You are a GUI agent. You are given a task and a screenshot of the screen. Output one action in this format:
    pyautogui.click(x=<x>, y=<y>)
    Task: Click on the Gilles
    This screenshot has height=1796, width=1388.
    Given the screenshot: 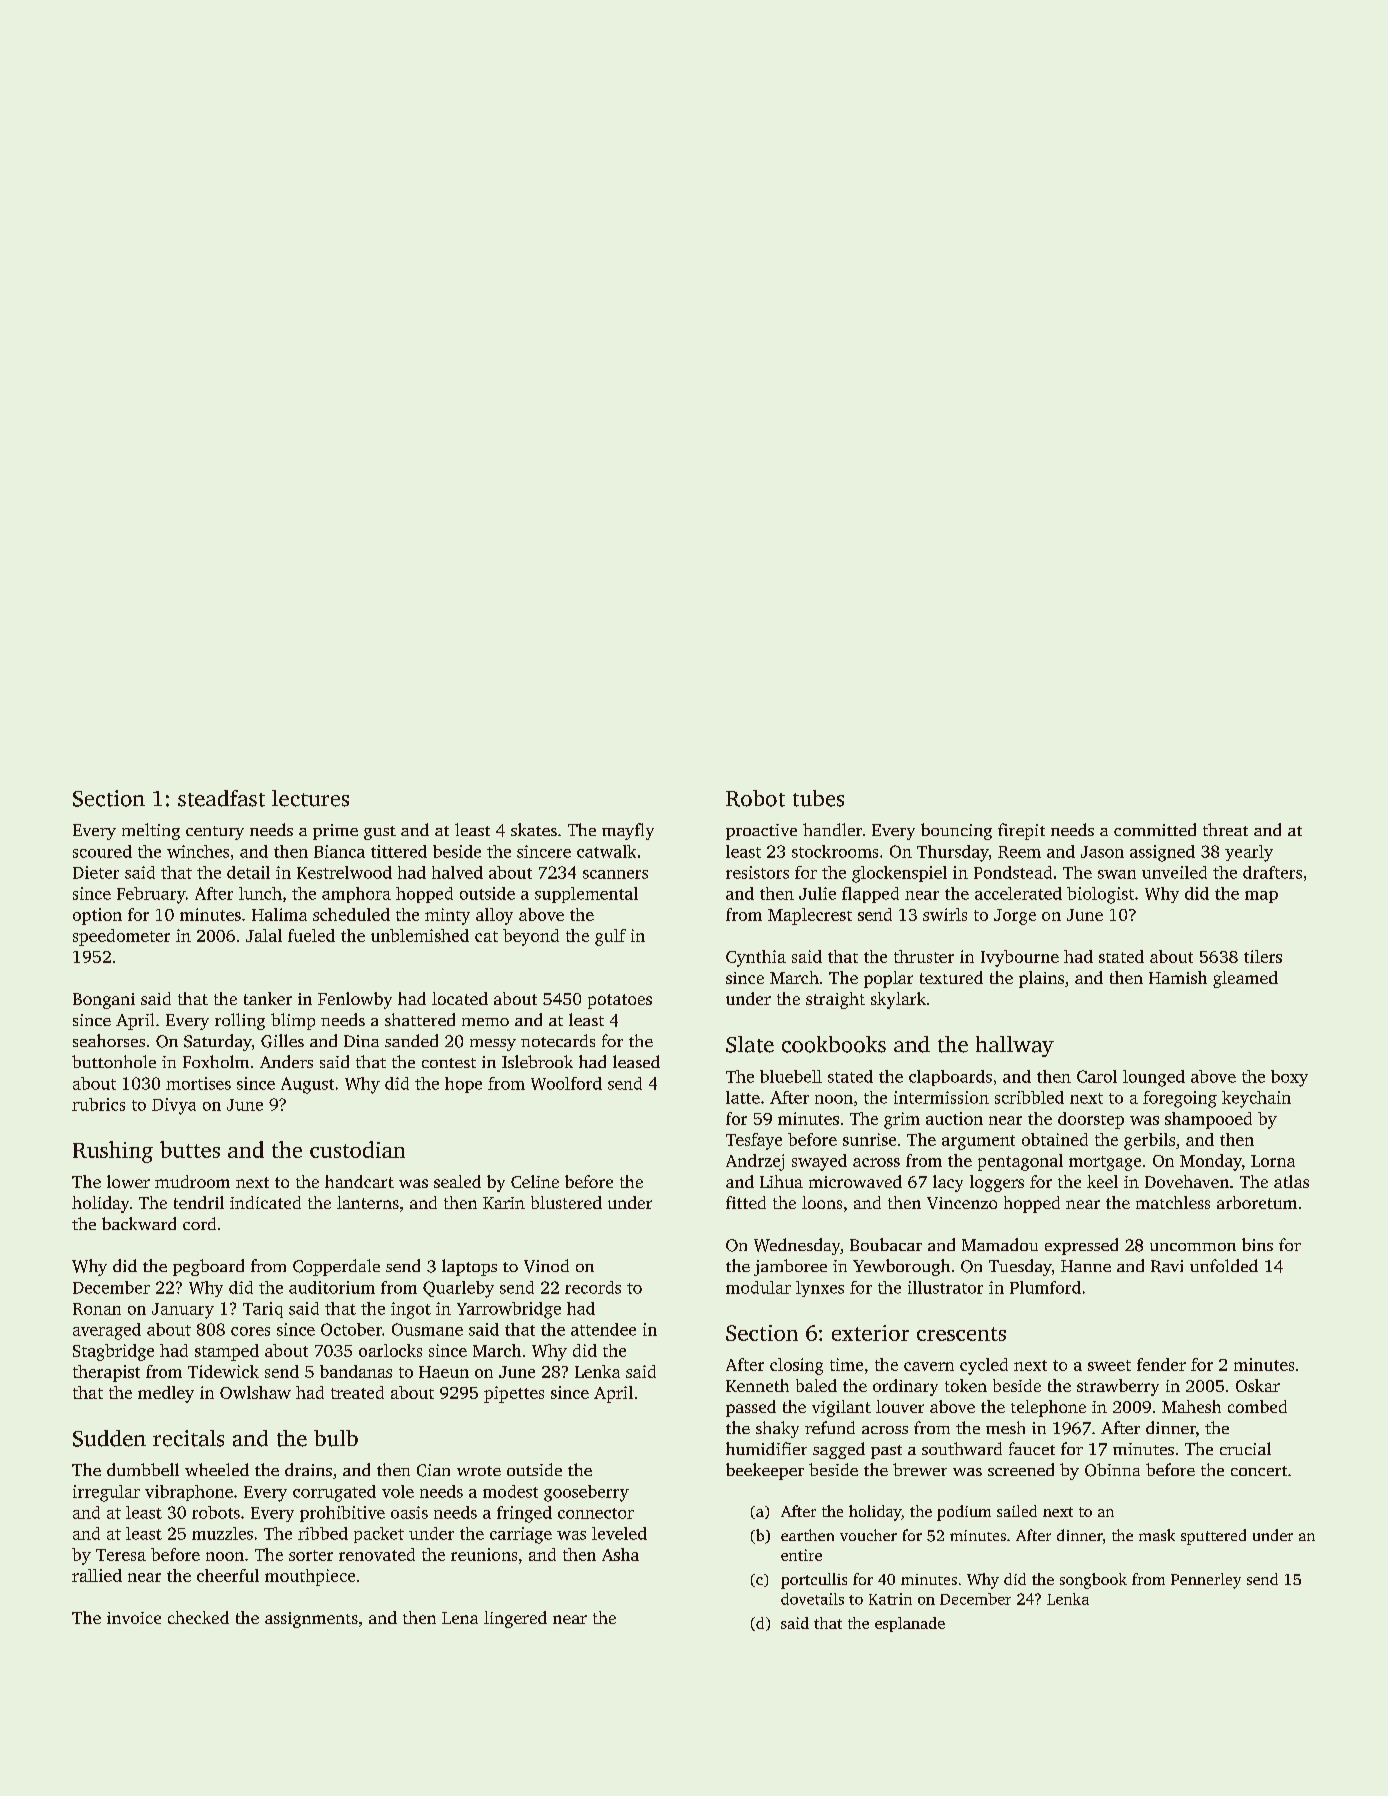 What is the action you would take?
    pyautogui.click(x=282, y=1041)
